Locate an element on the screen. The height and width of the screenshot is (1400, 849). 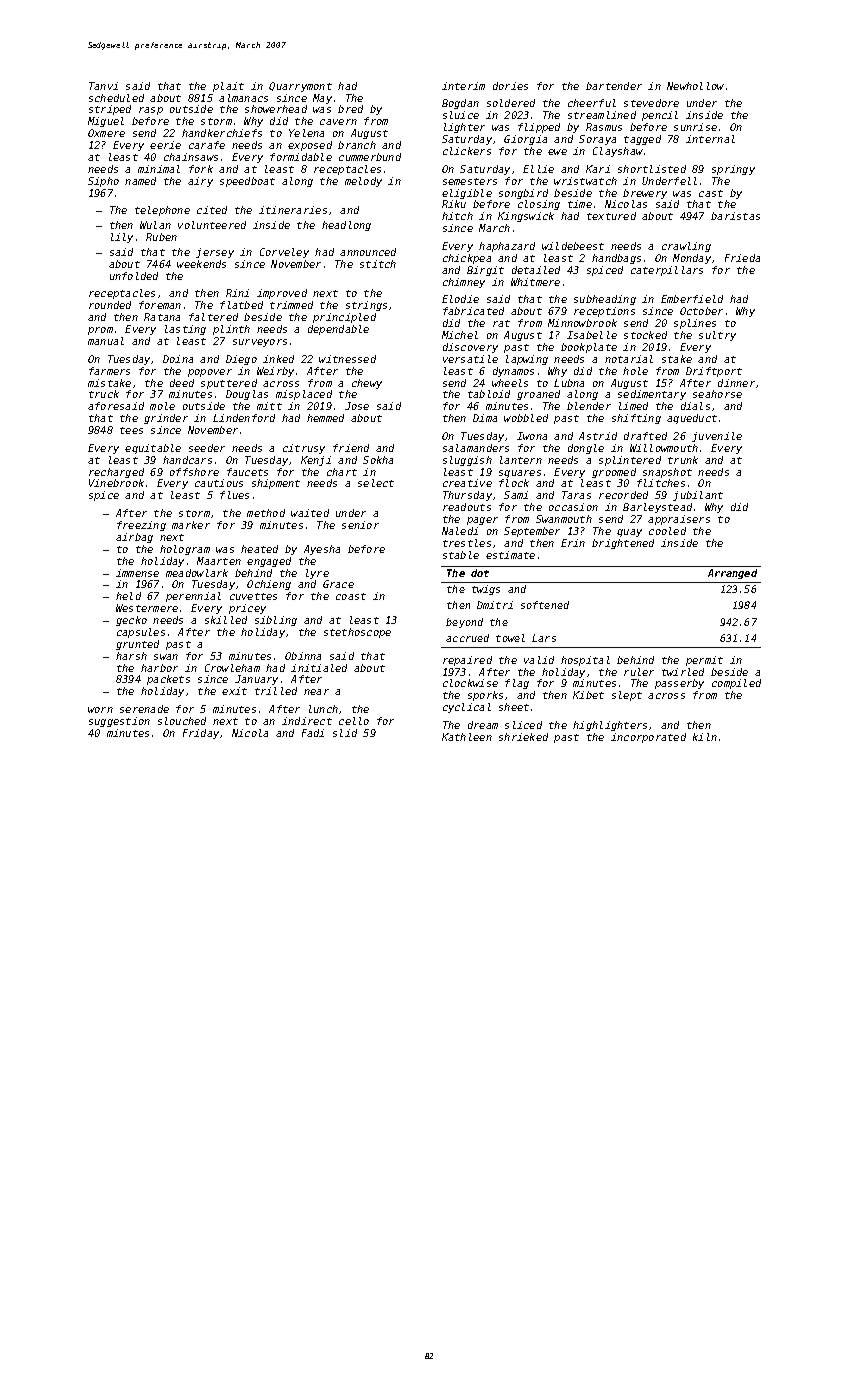
salamanders is located at coordinates (476, 448).
